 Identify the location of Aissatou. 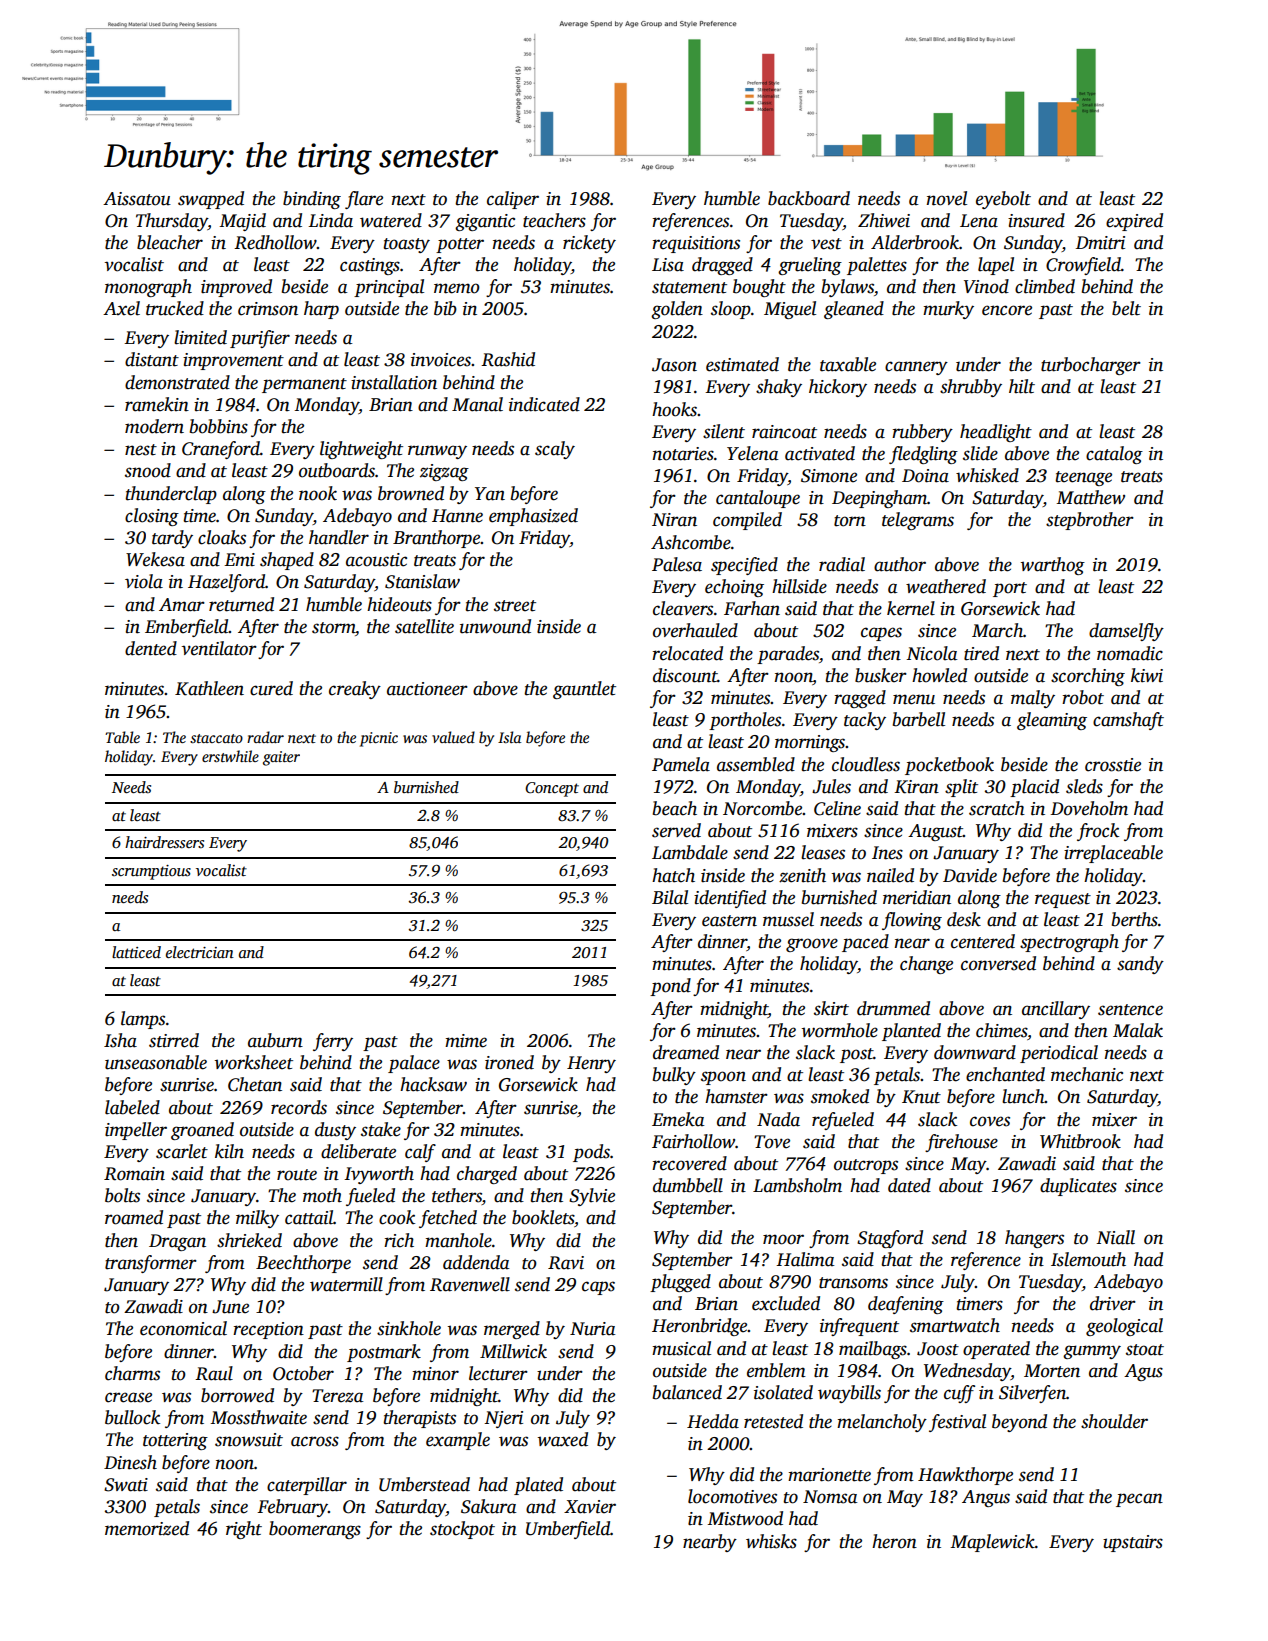
(137, 199).
